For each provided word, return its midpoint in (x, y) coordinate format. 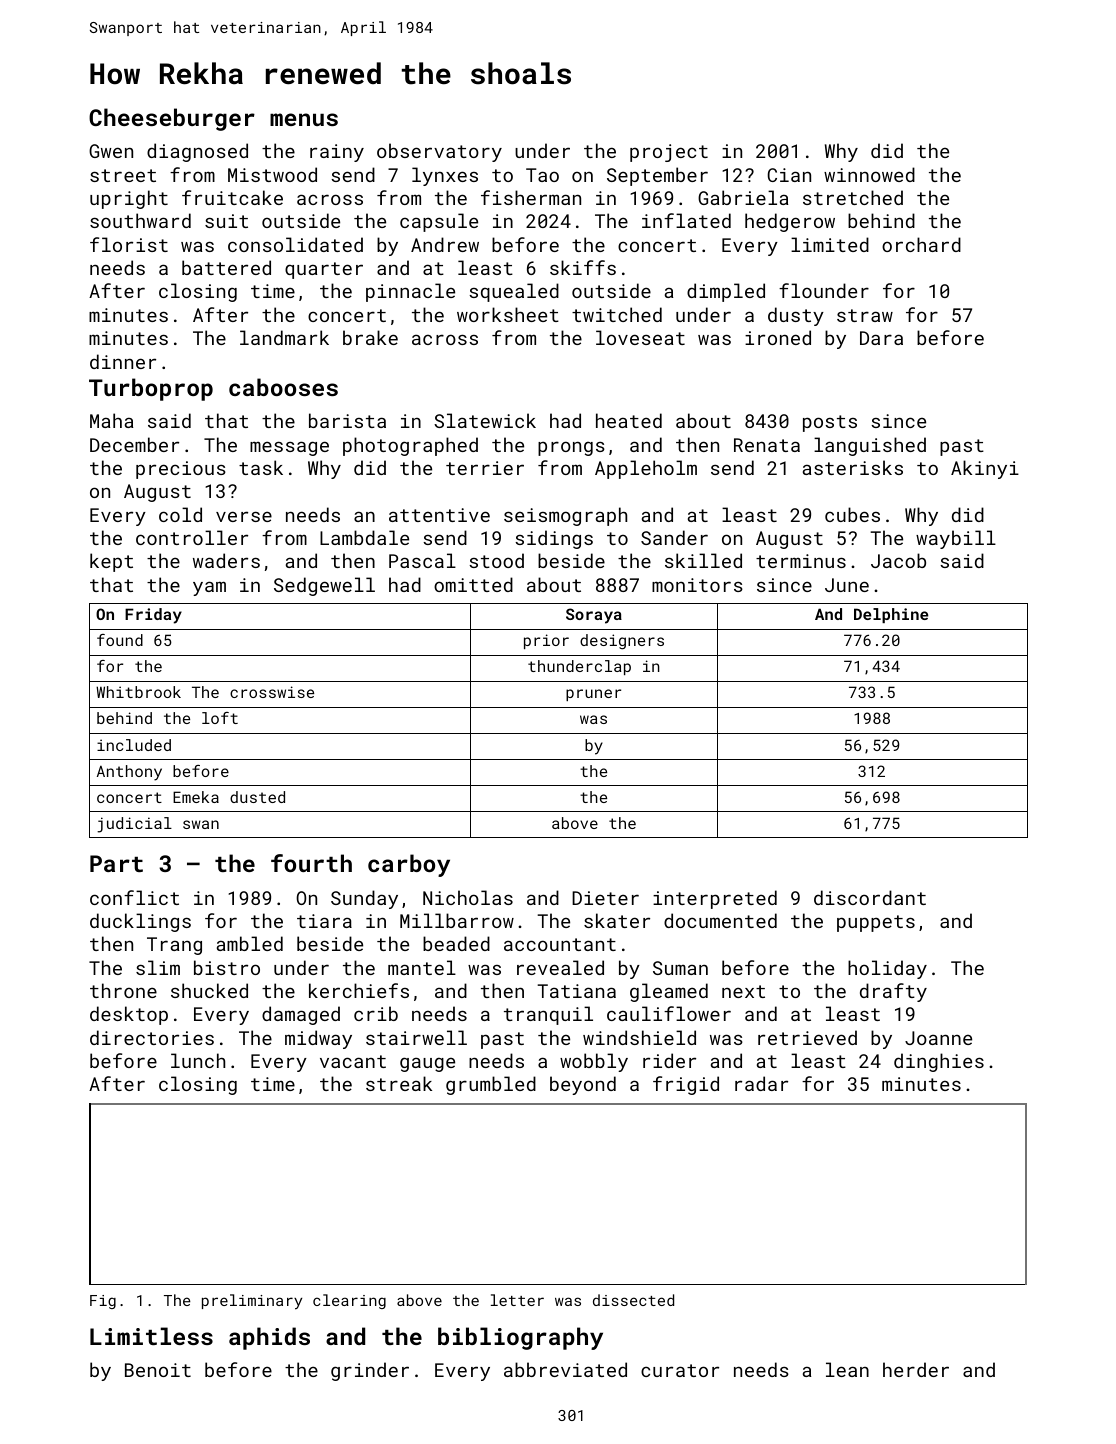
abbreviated (565, 1369)
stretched (853, 197)
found (120, 640)
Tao (542, 175)
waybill (956, 539)
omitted (473, 584)
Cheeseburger (172, 119)
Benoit (158, 1370)
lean (847, 1369)
